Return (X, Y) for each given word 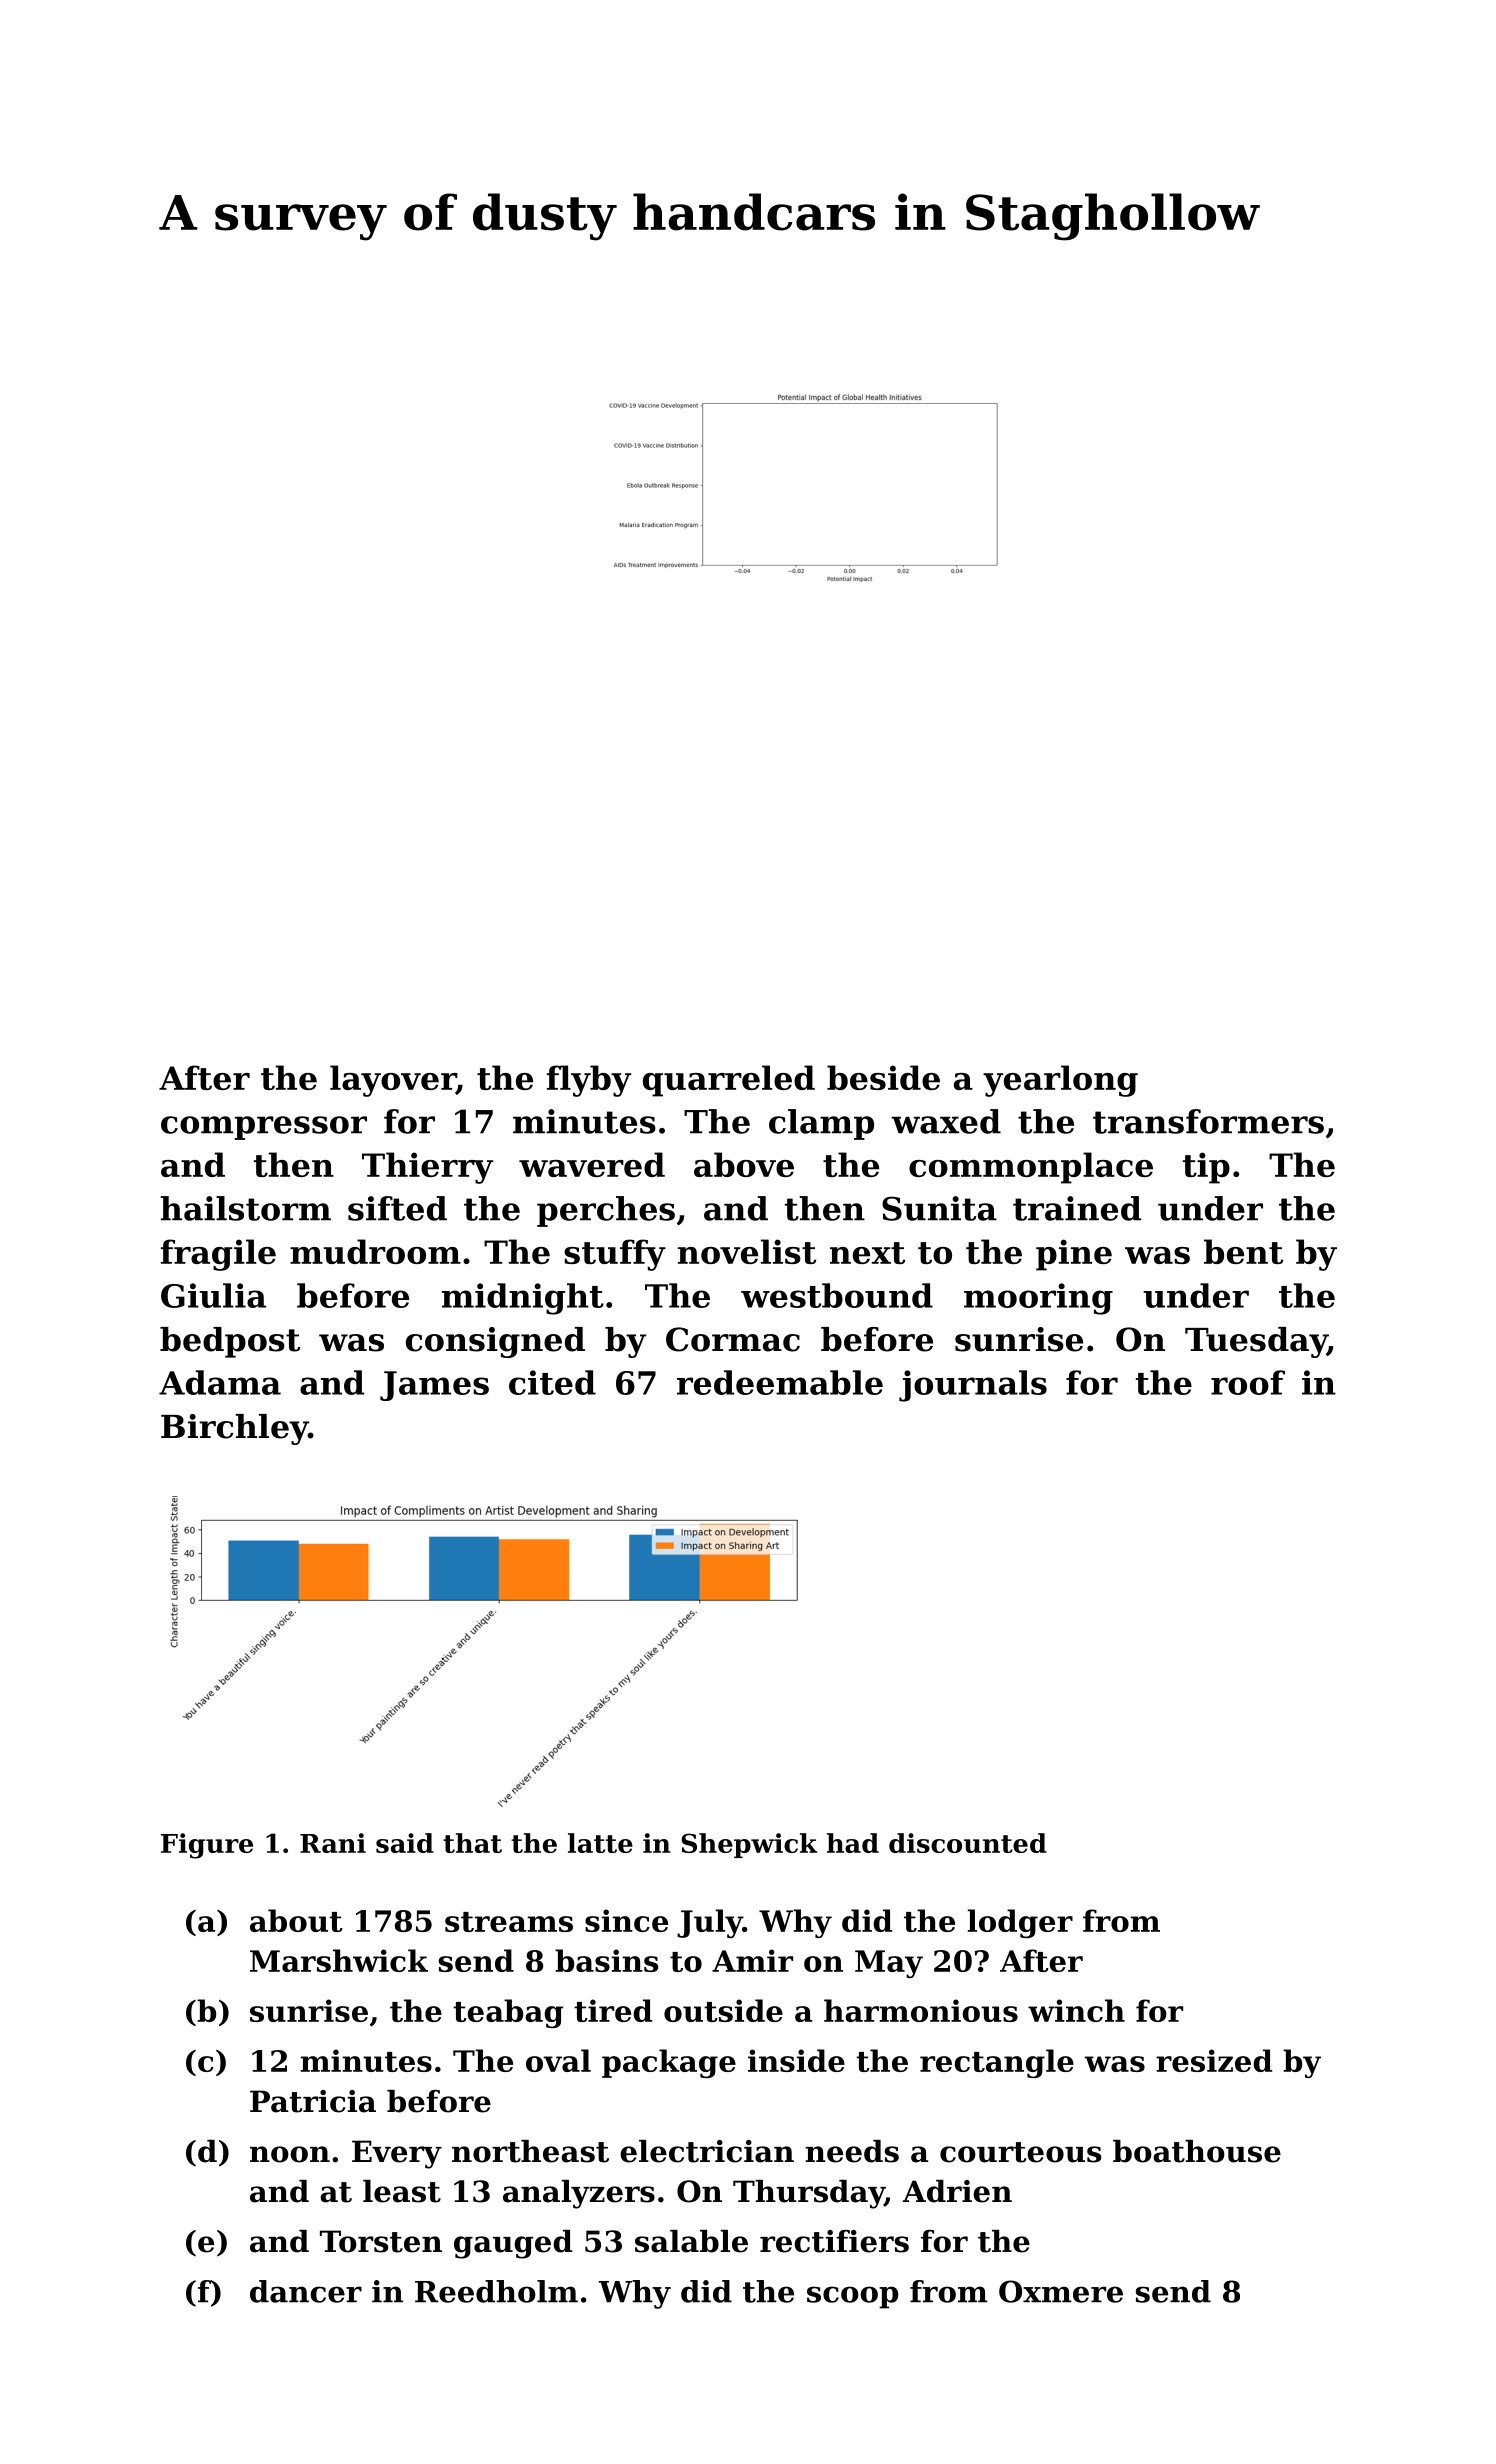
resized (1214, 2060)
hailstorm (245, 1208)
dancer (306, 2291)
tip (1206, 1168)
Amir (752, 1960)
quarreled (729, 1081)
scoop (852, 2297)
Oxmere (1061, 2291)
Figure (207, 1846)
